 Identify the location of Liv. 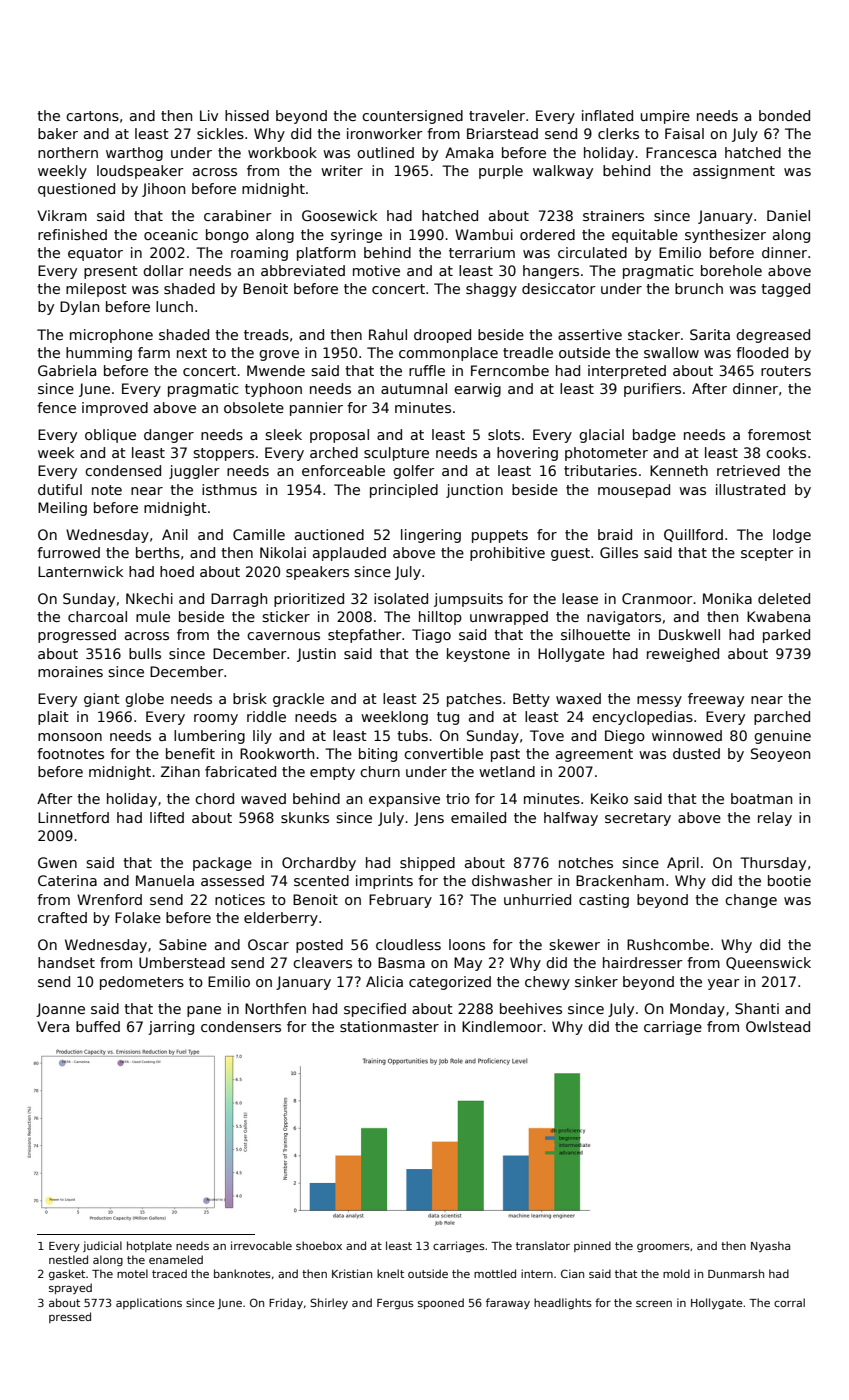
(209, 115).
